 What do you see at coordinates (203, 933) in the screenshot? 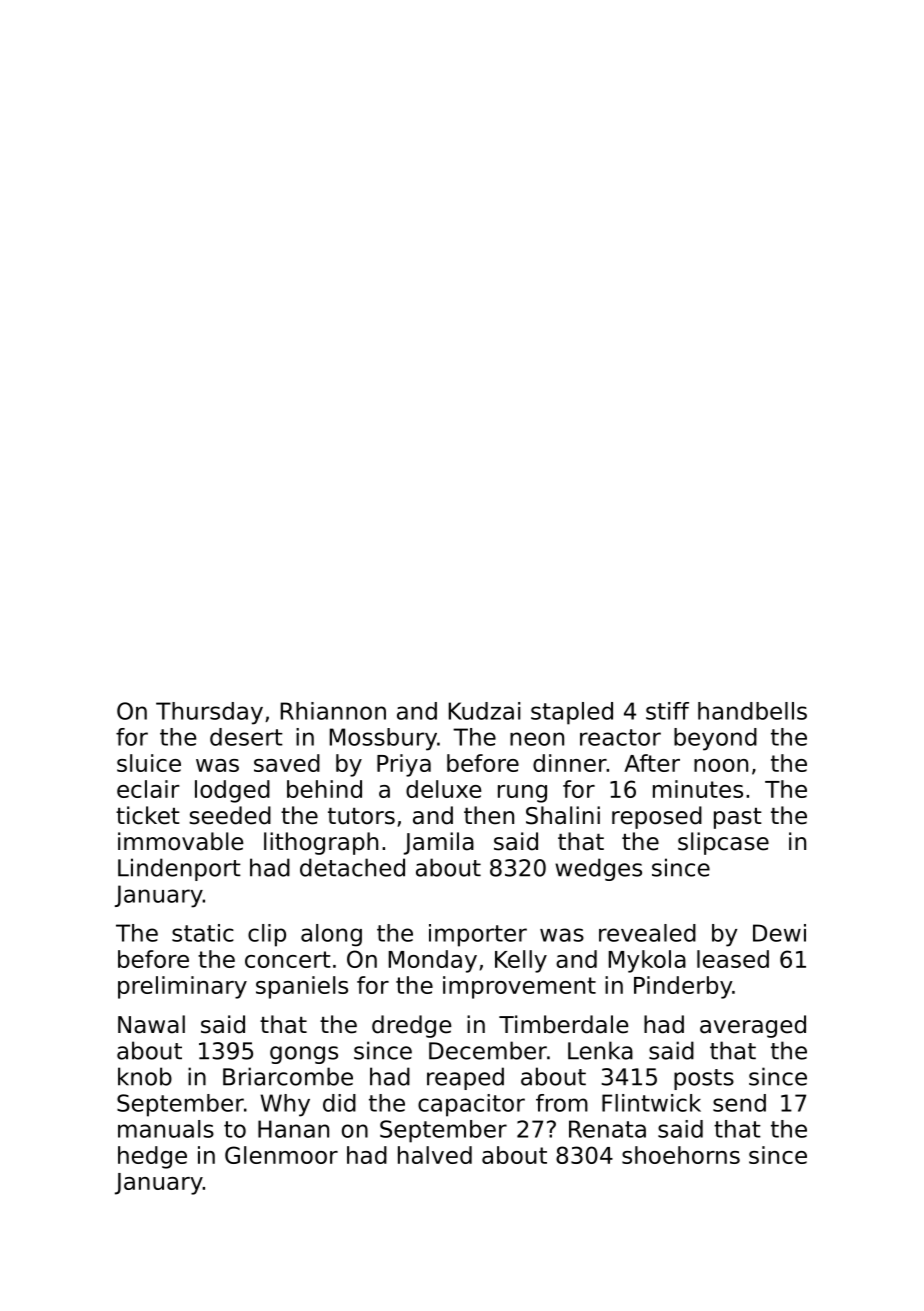
I see `static` at bounding box center [203, 933].
